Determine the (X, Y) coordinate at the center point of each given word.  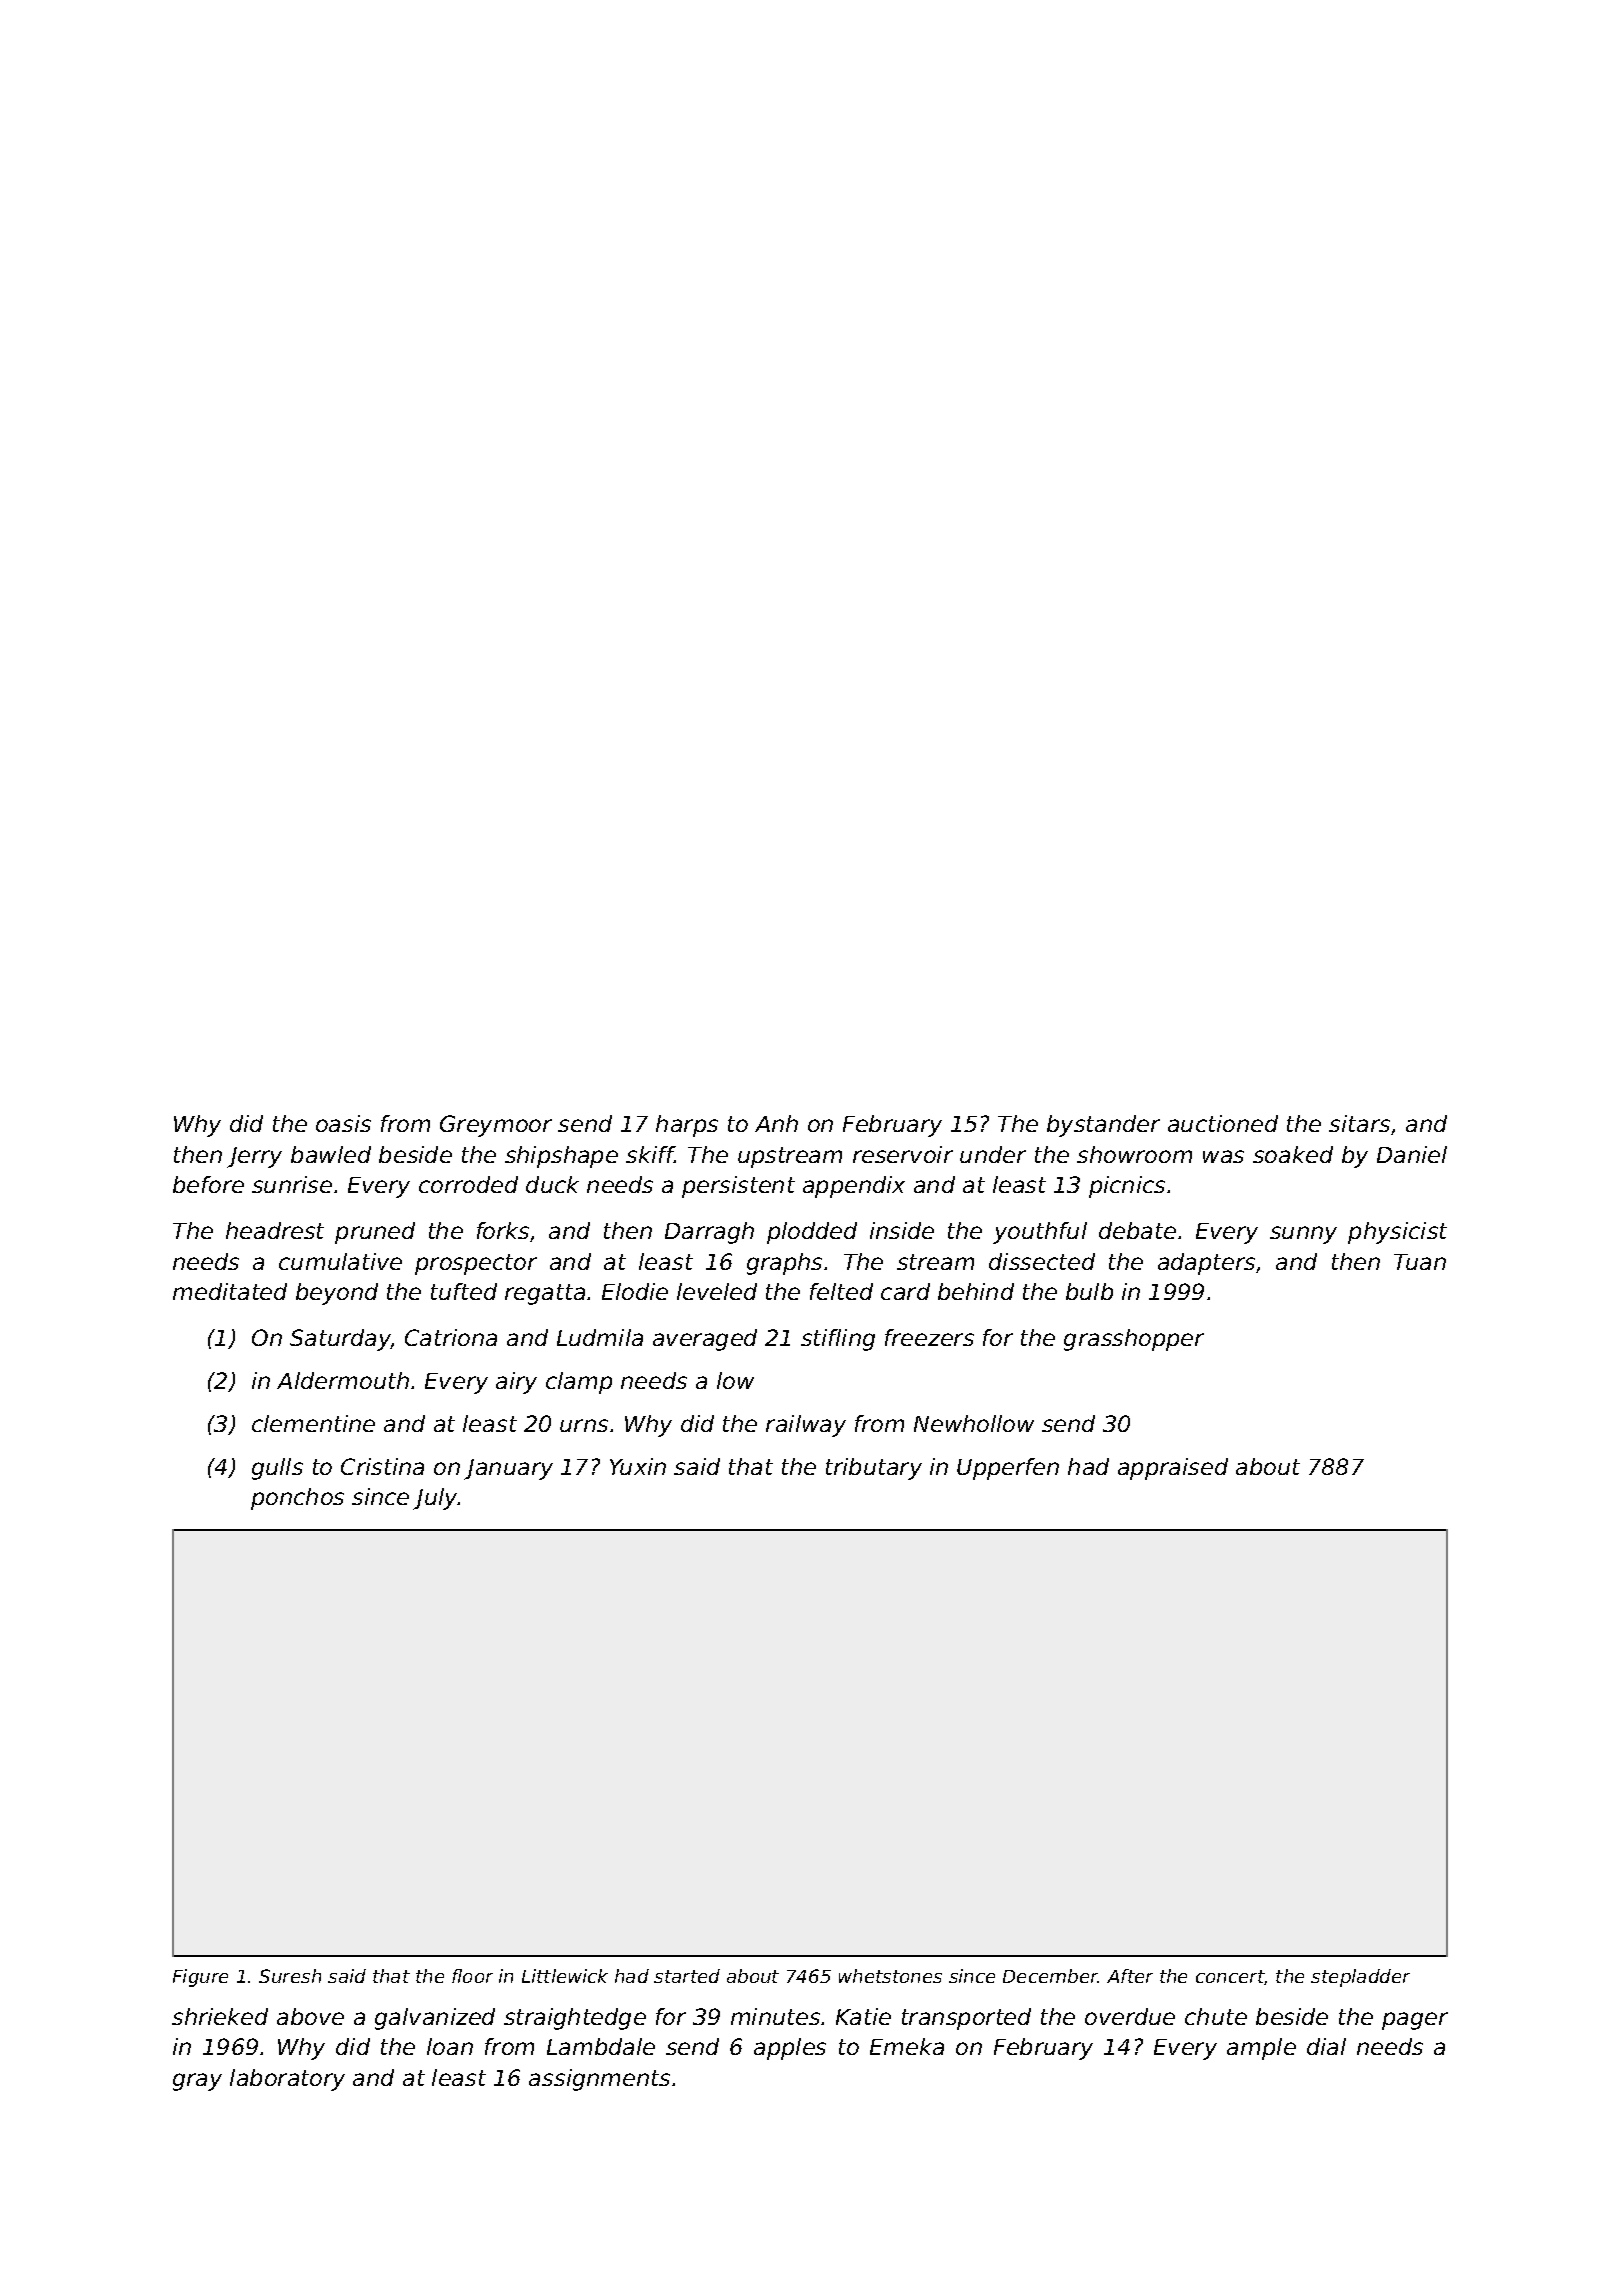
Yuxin (638, 1466)
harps (687, 1126)
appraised (1173, 1469)
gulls (277, 1469)
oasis (343, 1123)
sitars (1359, 1123)
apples (790, 2049)
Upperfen (1008, 1469)
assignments (599, 2080)
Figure (200, 1978)
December (1050, 1976)
